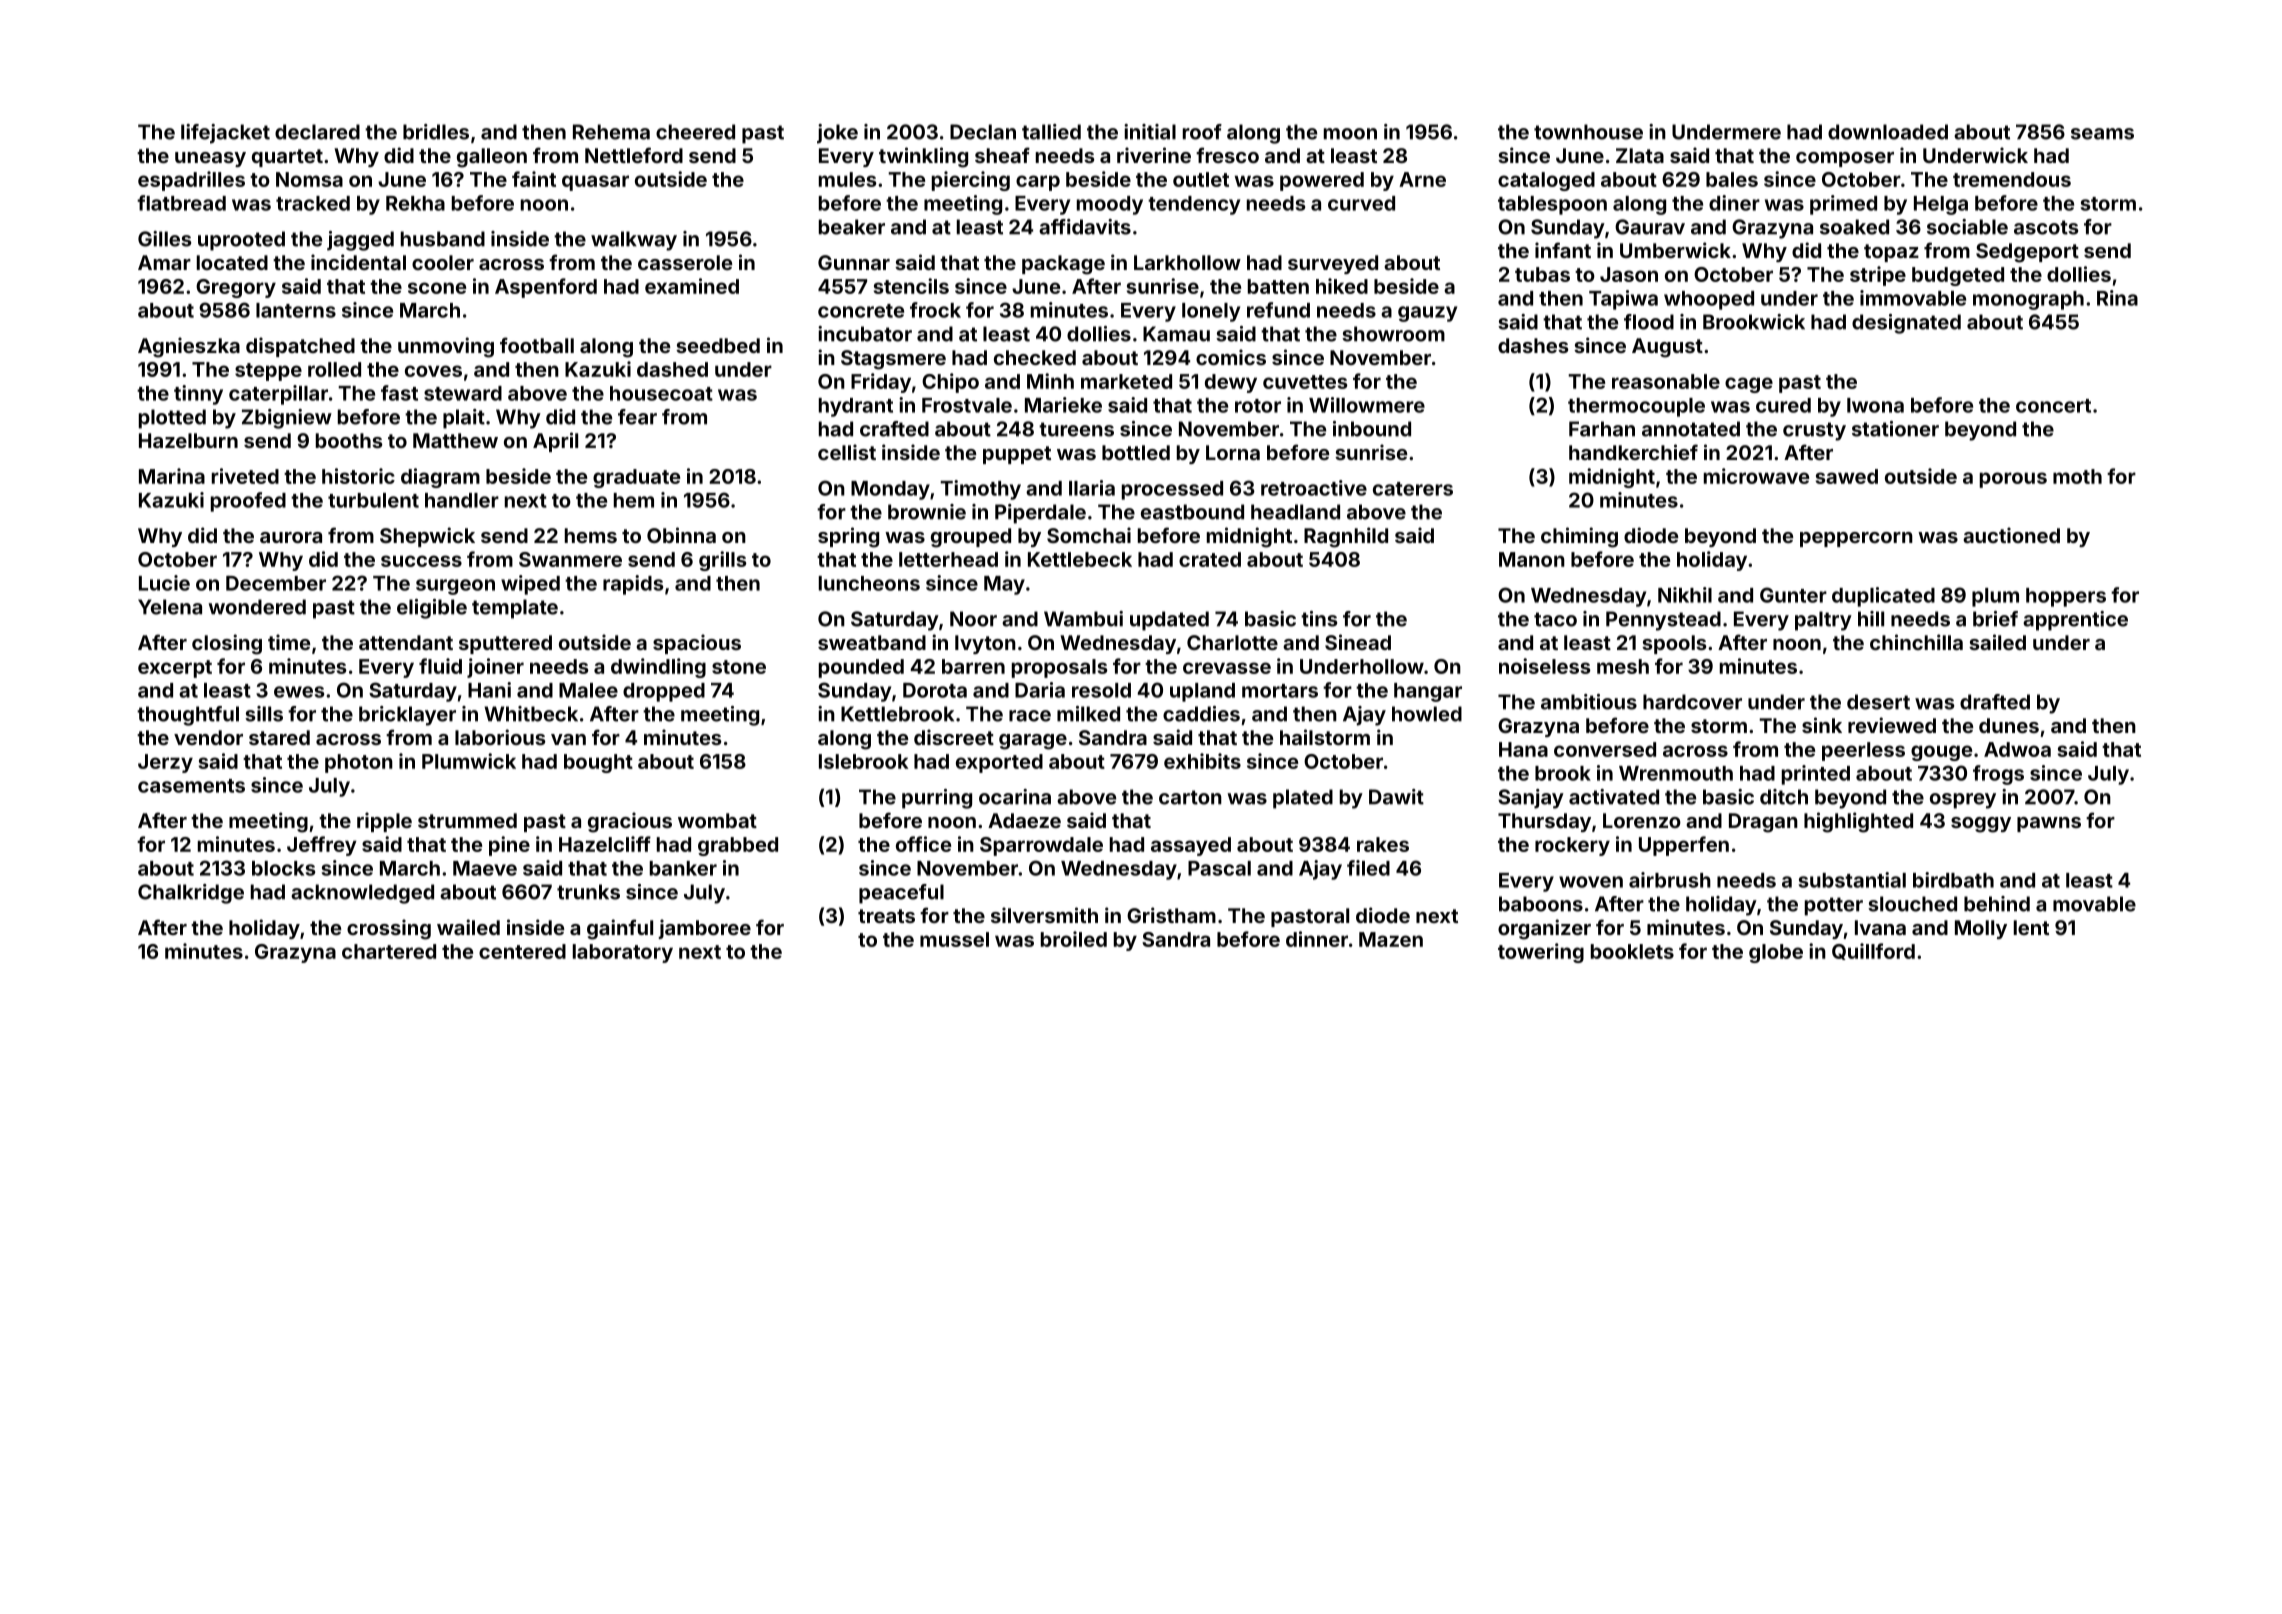  I want to click on joke, so click(837, 134).
